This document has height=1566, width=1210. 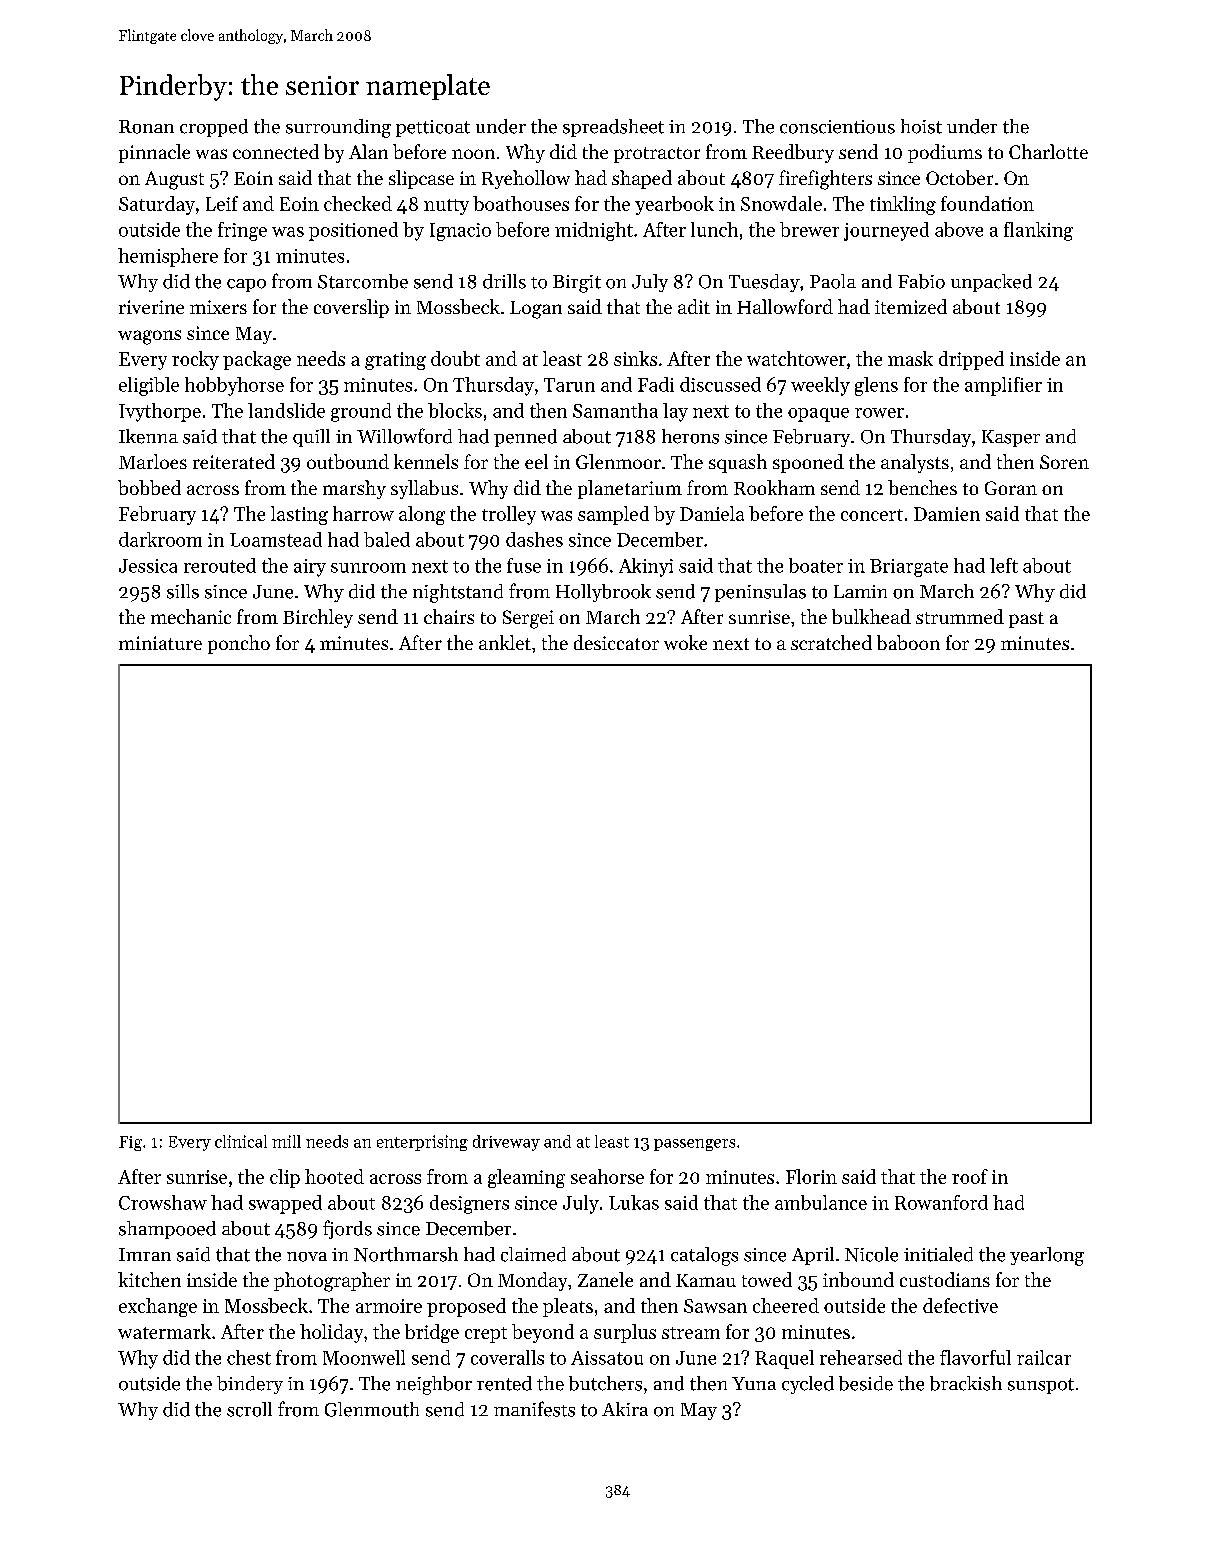 I want to click on hoist, so click(x=921, y=126).
